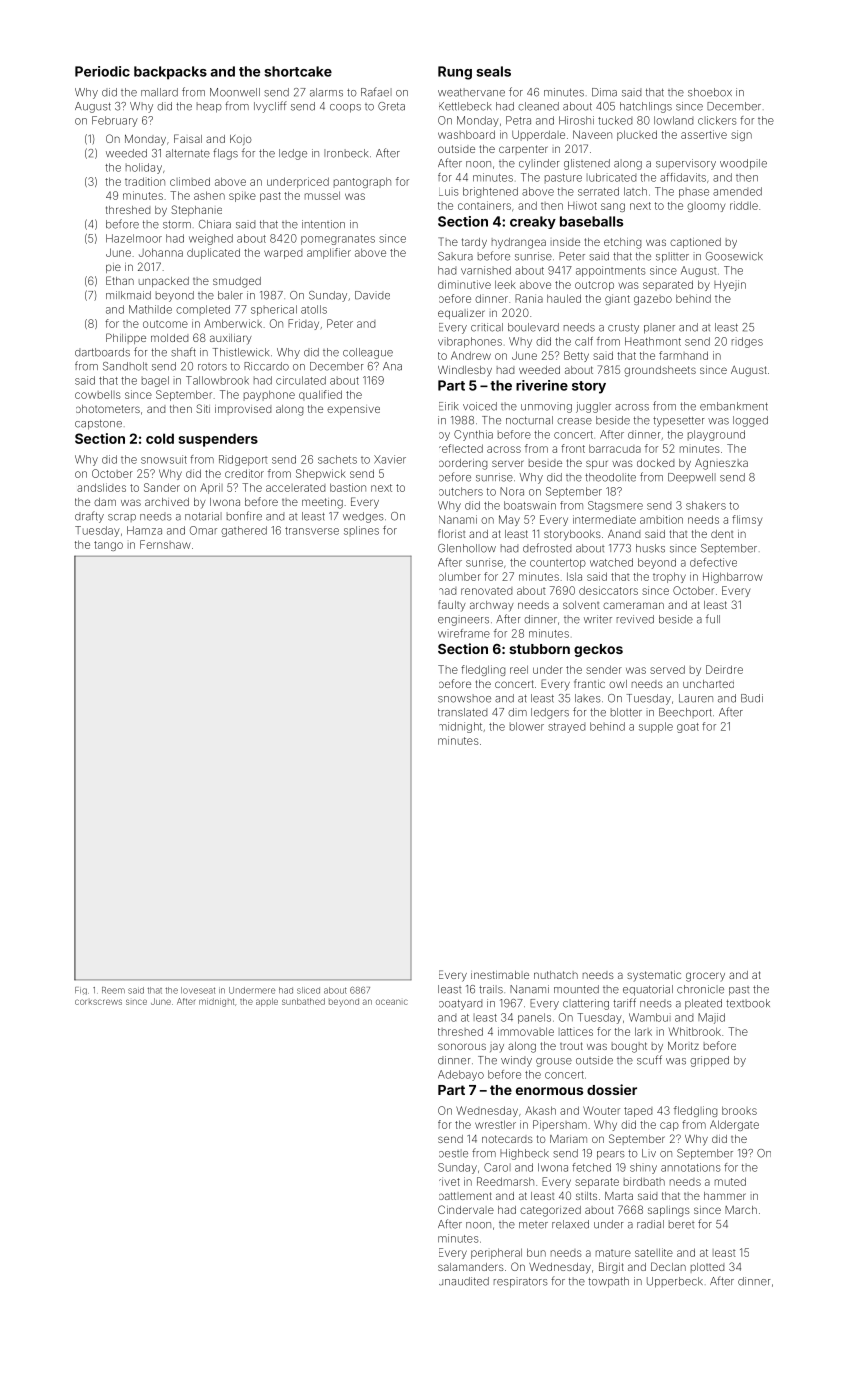 Image resolution: width=849 pixels, height=1400 pixels. What do you see at coordinates (608, 1282) in the document?
I see `towpath` at bounding box center [608, 1282].
